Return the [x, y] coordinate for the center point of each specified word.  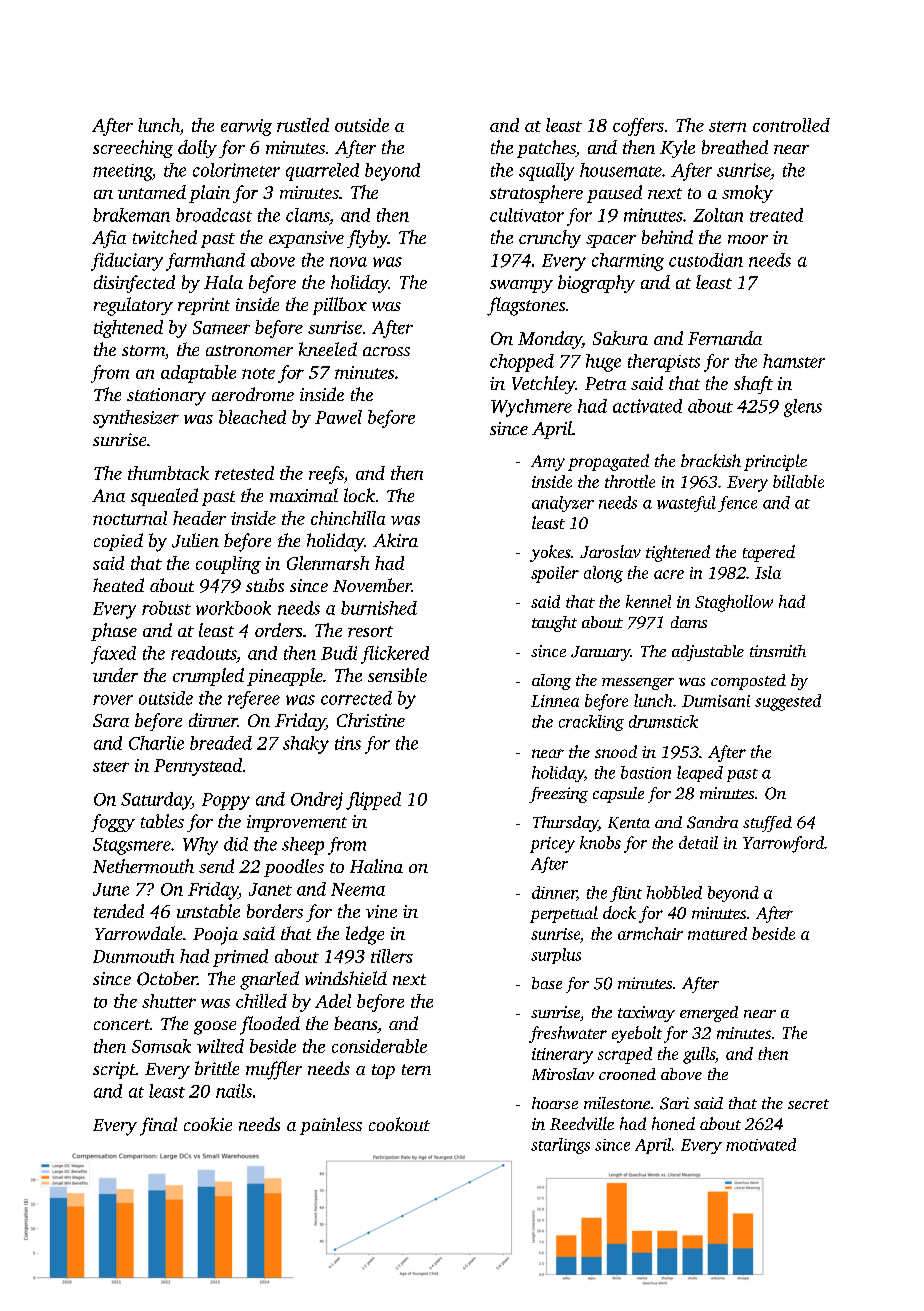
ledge [365, 935]
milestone [617, 1103]
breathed [735, 147]
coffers [638, 127]
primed [240, 958]
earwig [246, 127]
